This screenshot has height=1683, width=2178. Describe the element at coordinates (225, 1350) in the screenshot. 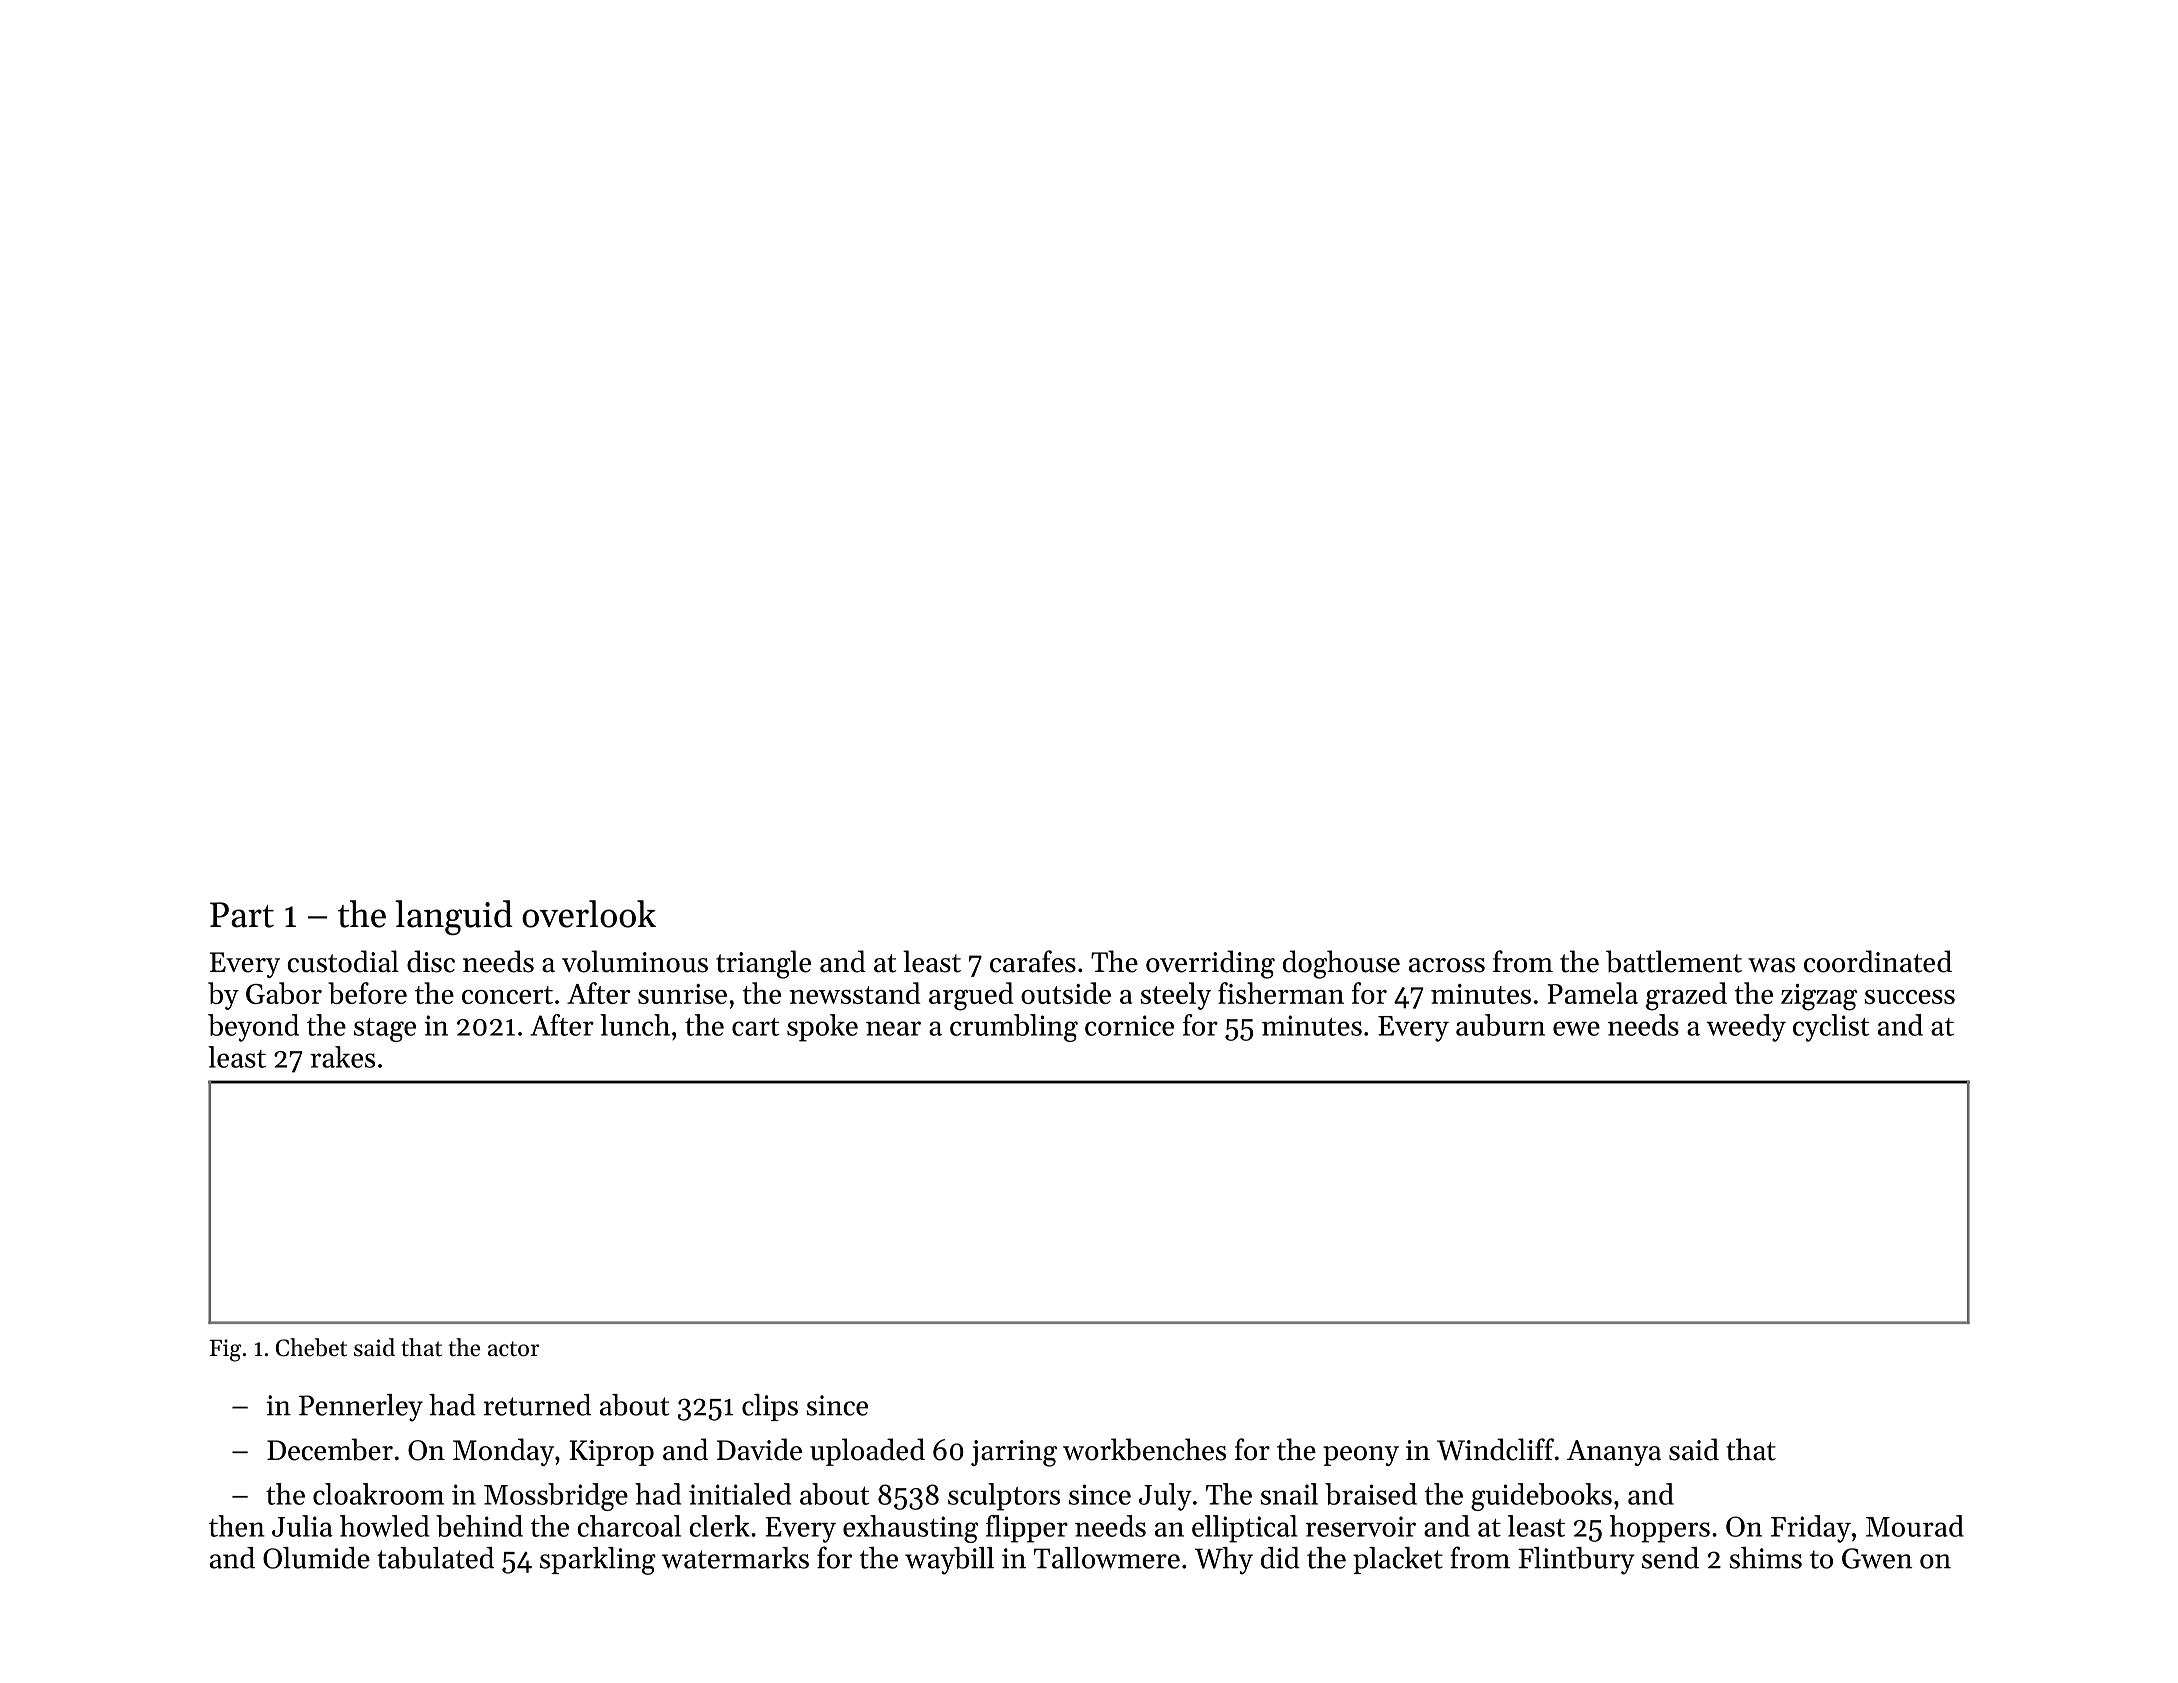

I see `Fig` at that location.
